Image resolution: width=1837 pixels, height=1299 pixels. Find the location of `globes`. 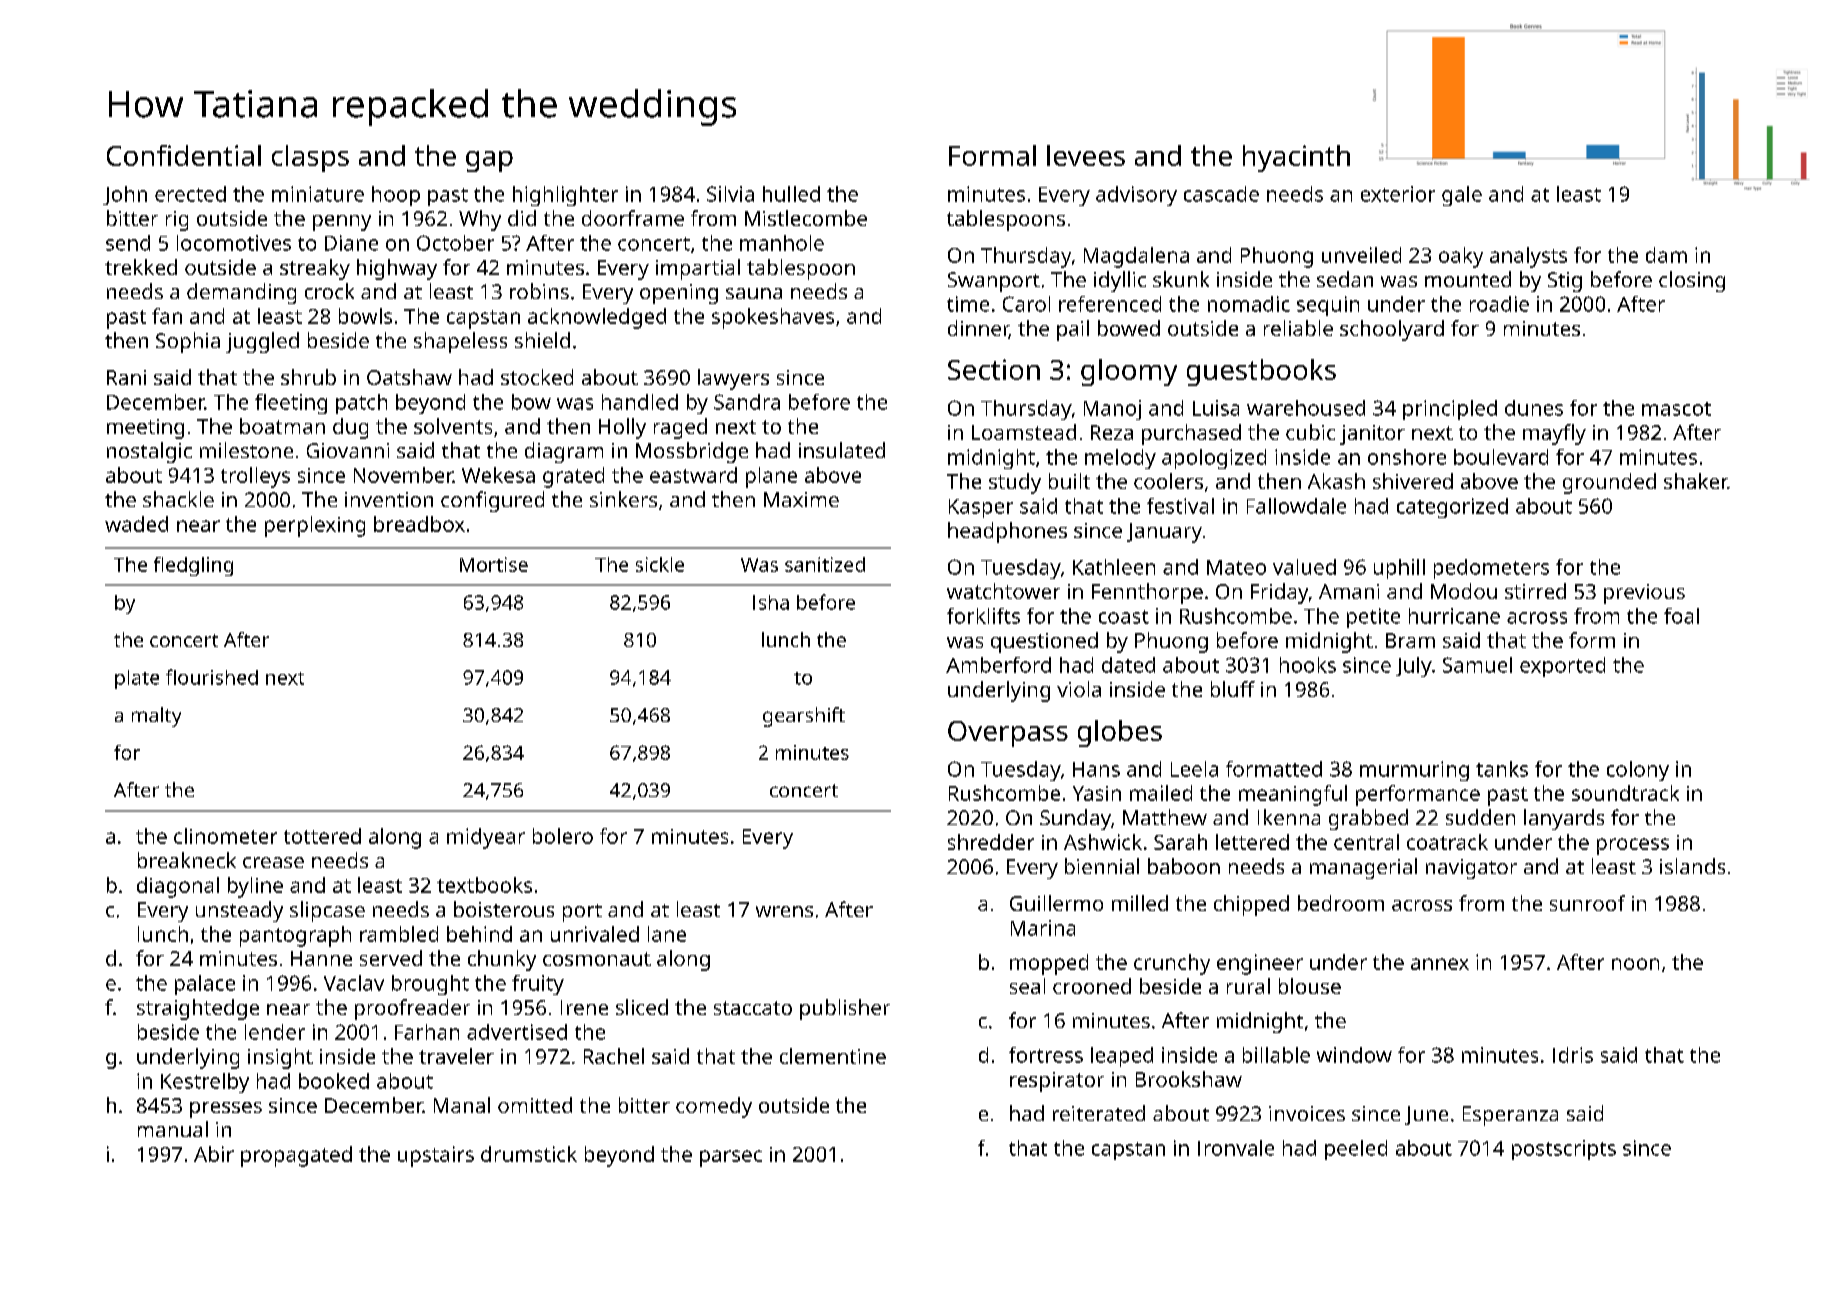

globes is located at coordinates (1120, 733).
